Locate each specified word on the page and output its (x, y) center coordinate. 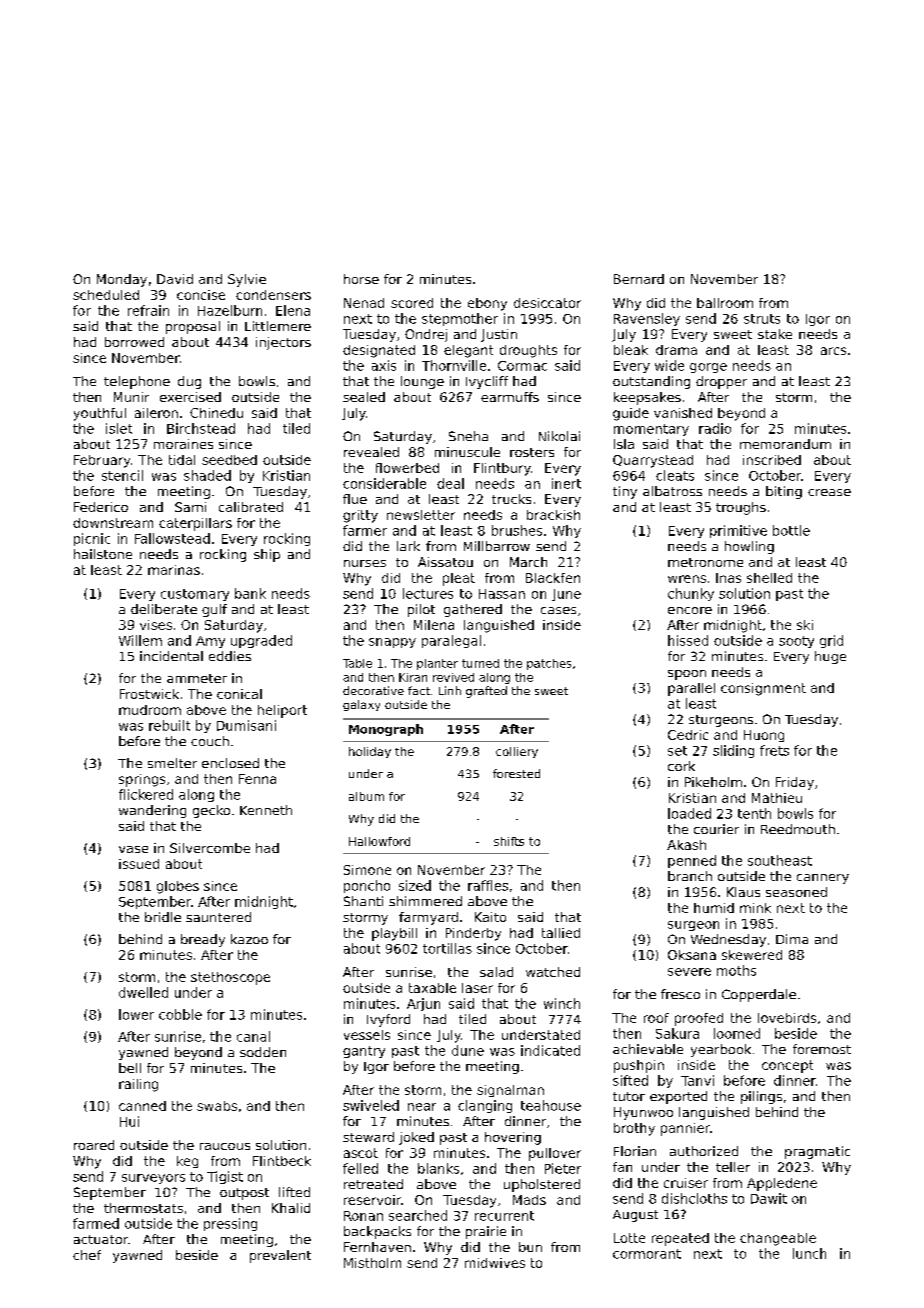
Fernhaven (377, 1247)
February (102, 461)
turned (480, 663)
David (175, 279)
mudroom (150, 710)
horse (361, 279)
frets (774, 750)
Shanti (363, 901)
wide (669, 365)
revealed (371, 452)
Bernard (639, 279)
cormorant (647, 1254)
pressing (230, 1224)
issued (139, 864)
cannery (823, 879)
